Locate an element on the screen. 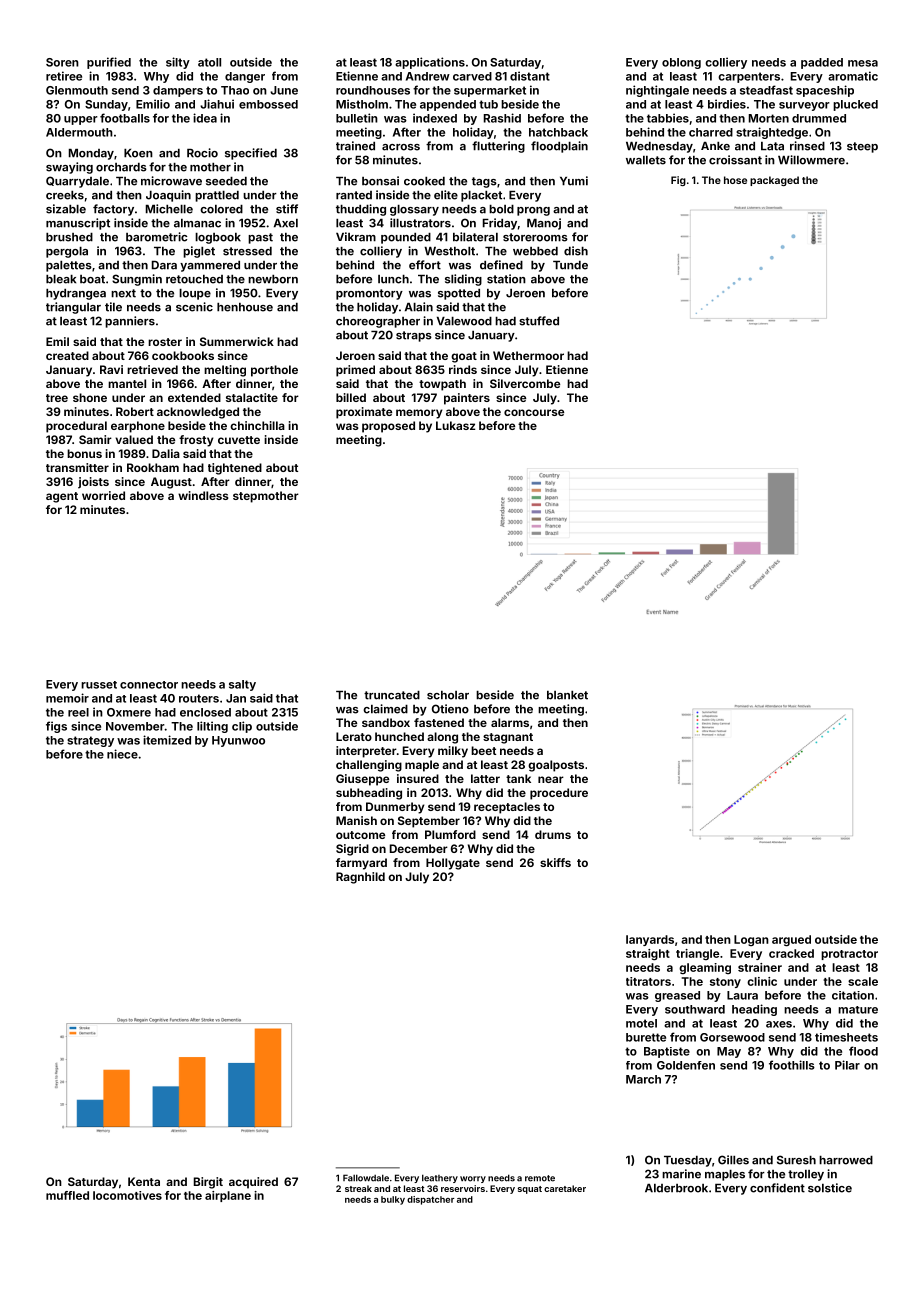  squat is located at coordinates (529, 1190).
